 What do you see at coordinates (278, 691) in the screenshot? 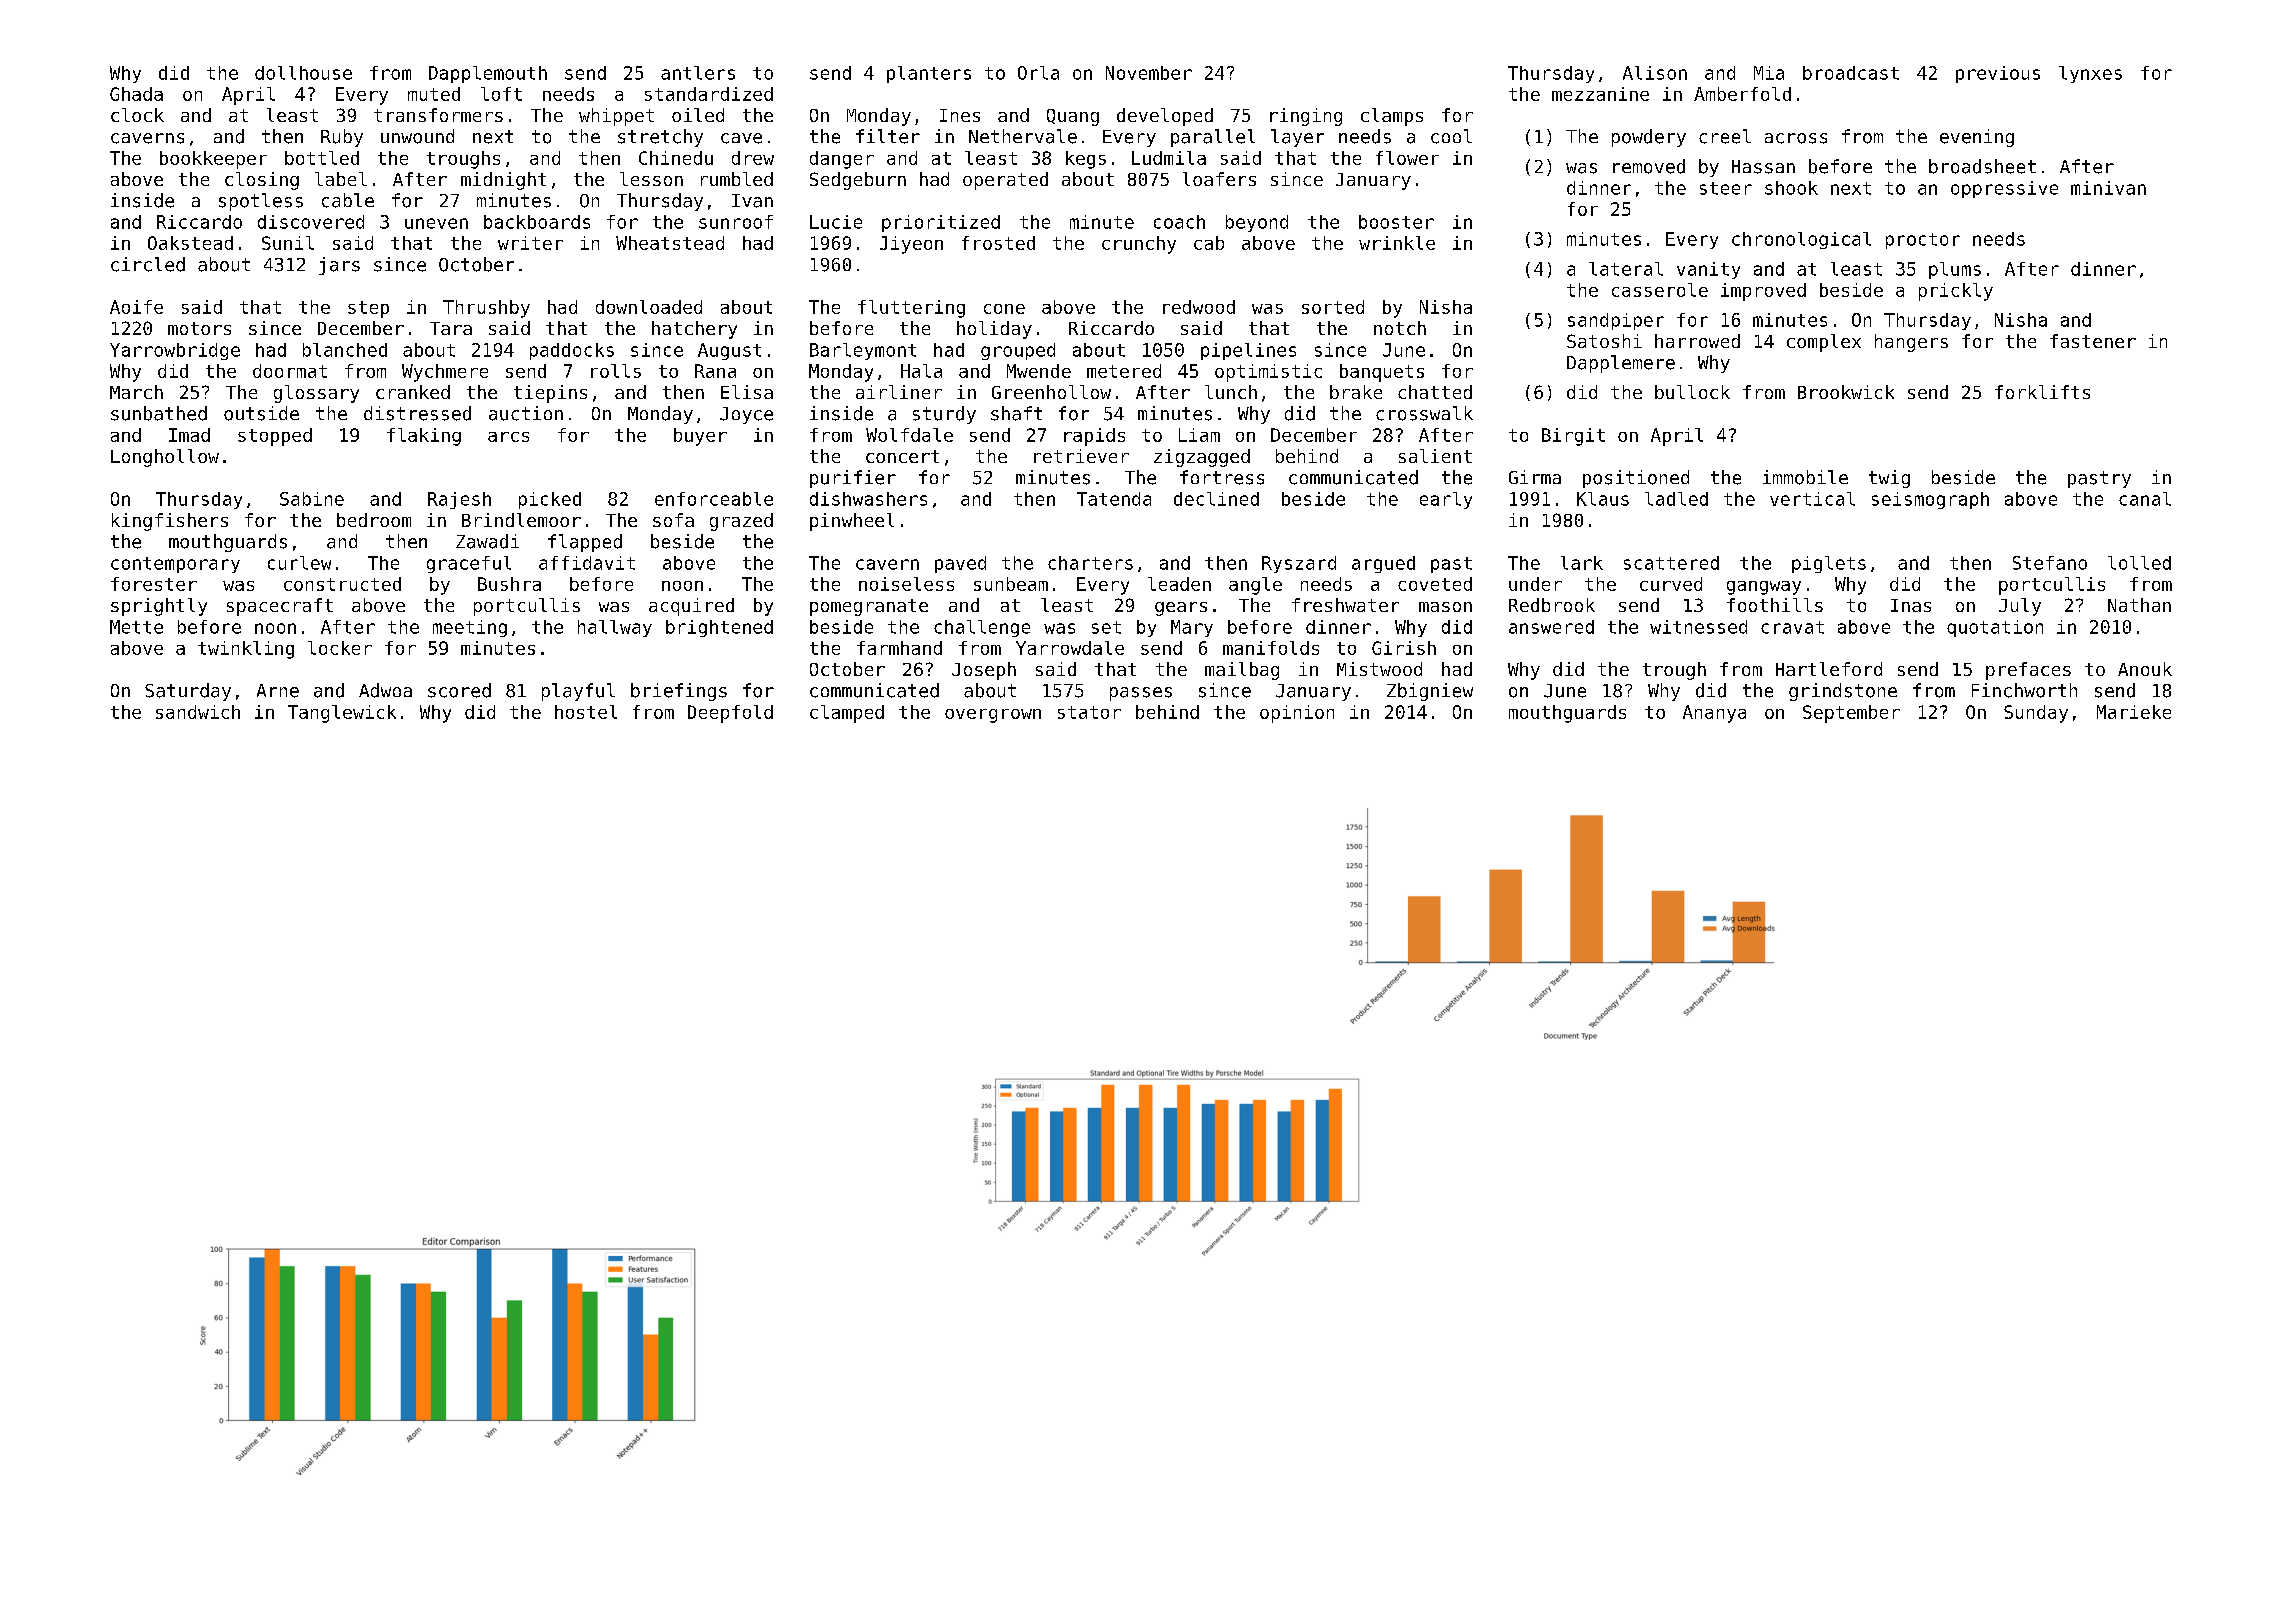
I see `Arne` at bounding box center [278, 691].
